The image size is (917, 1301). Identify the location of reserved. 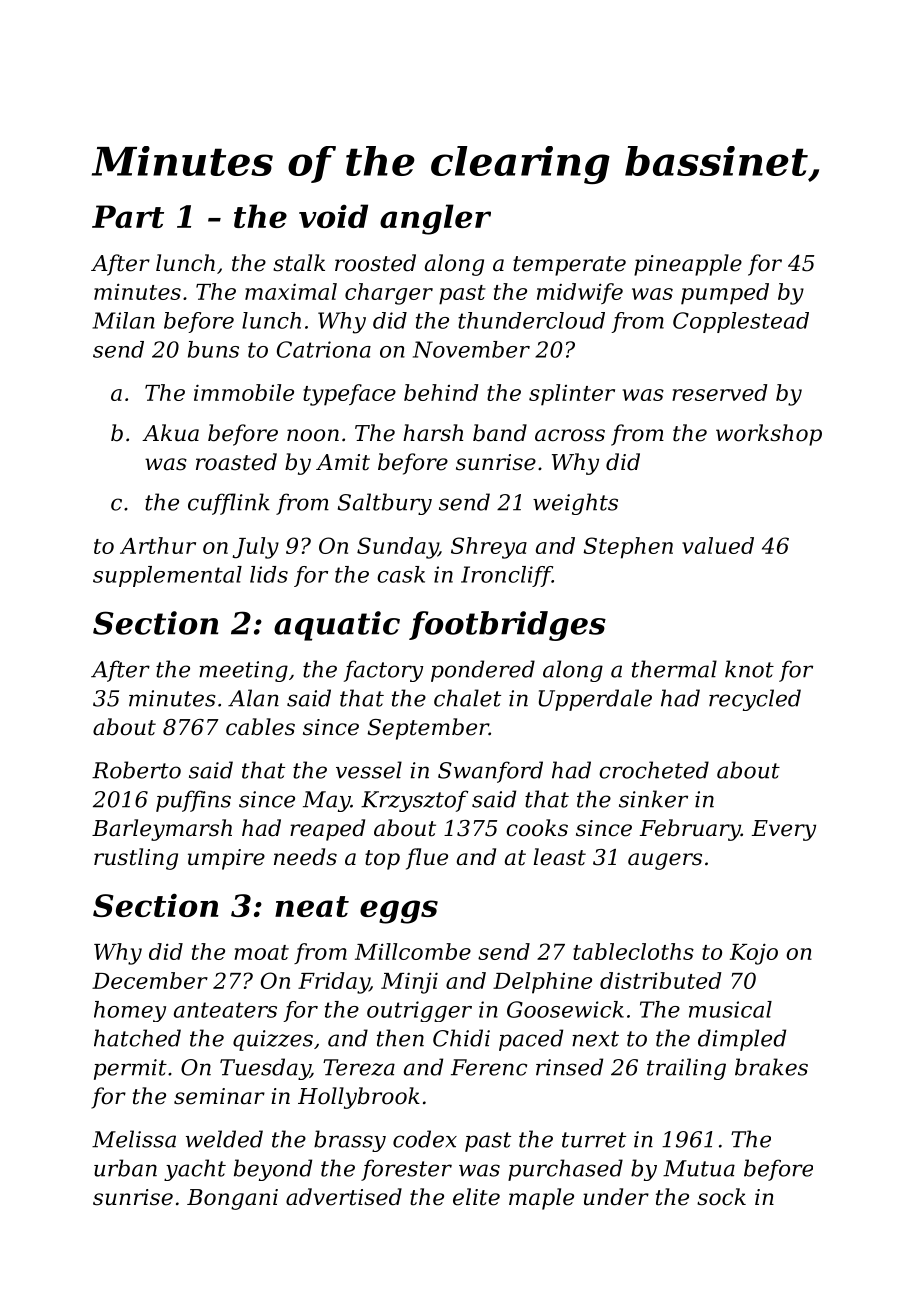
(720, 392).
